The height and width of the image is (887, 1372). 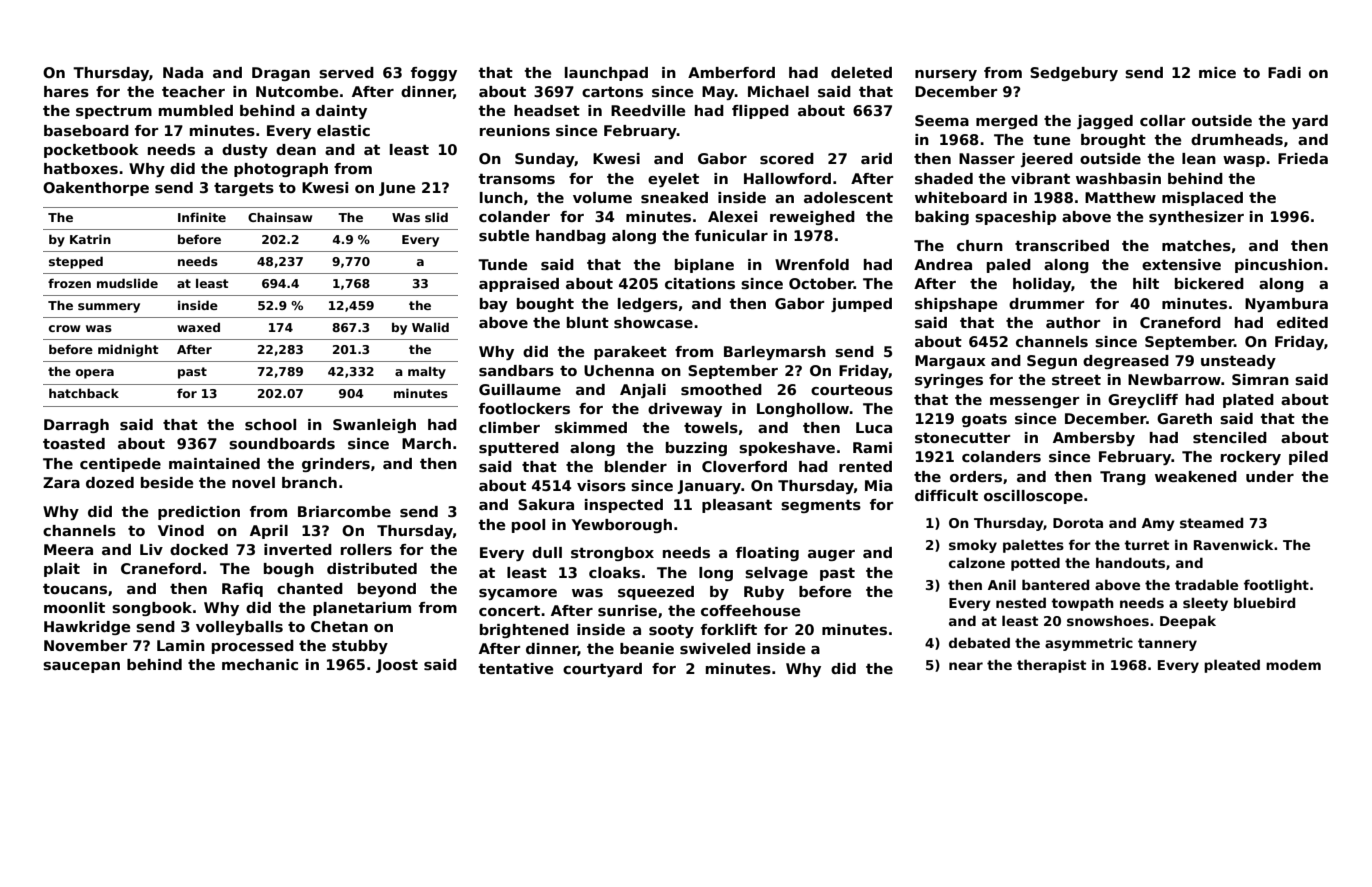 I want to click on midnight, so click(x=128, y=350).
